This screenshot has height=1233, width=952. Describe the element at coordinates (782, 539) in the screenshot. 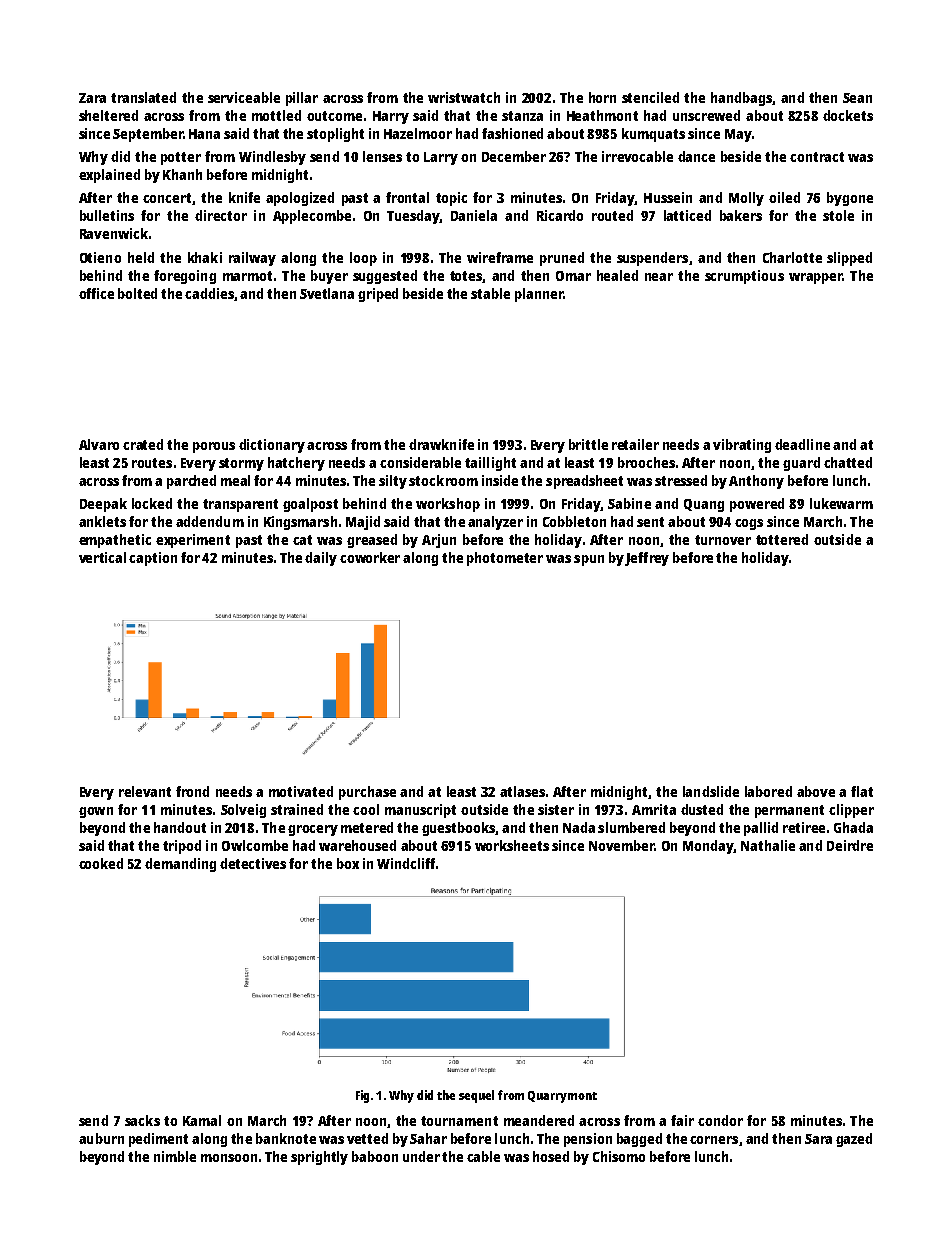

I see `tottered` at that location.
